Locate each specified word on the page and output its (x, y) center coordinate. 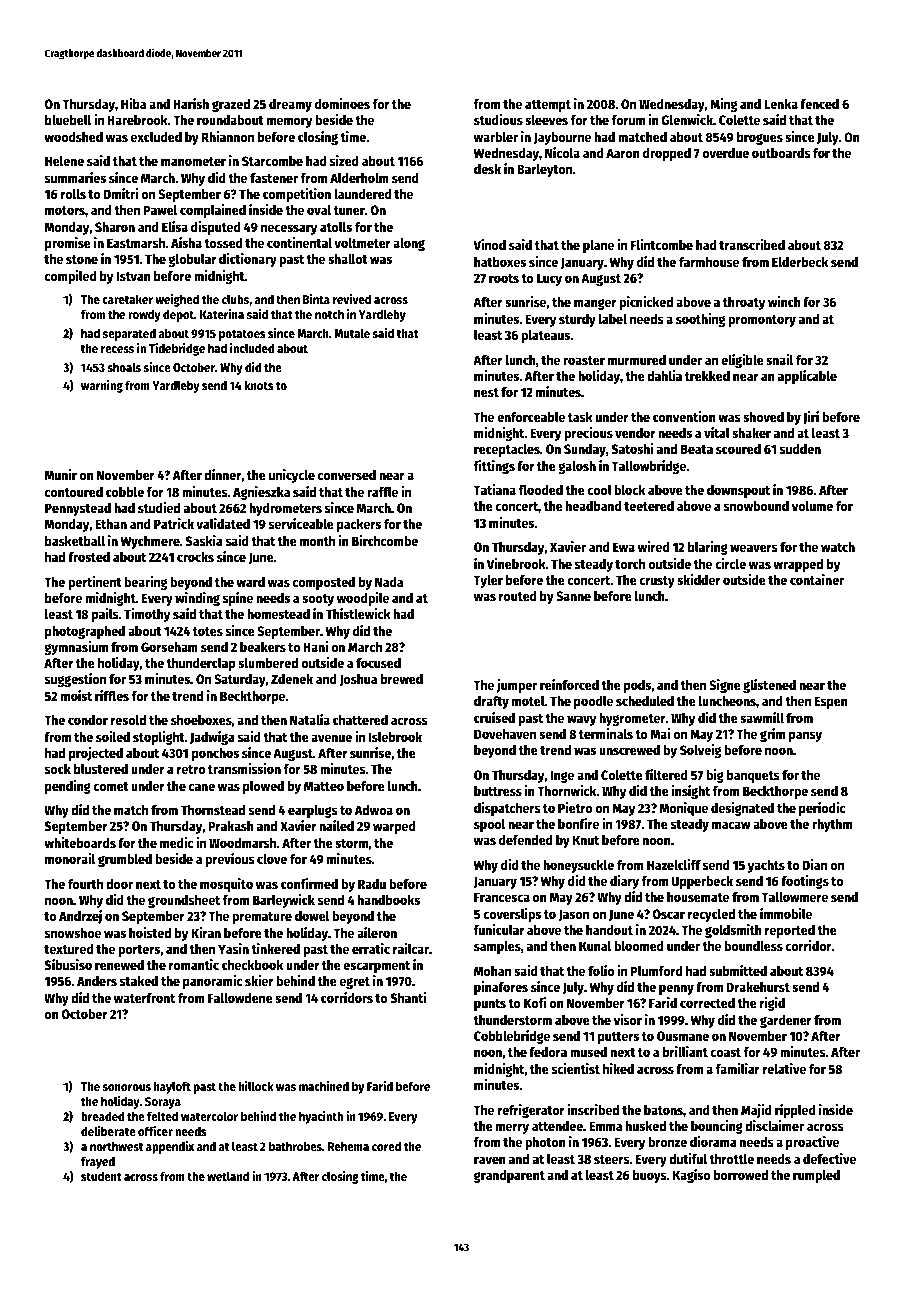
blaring (708, 548)
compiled (71, 277)
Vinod (489, 244)
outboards (781, 153)
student (101, 1176)
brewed (402, 679)
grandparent (509, 1176)
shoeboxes (201, 720)
